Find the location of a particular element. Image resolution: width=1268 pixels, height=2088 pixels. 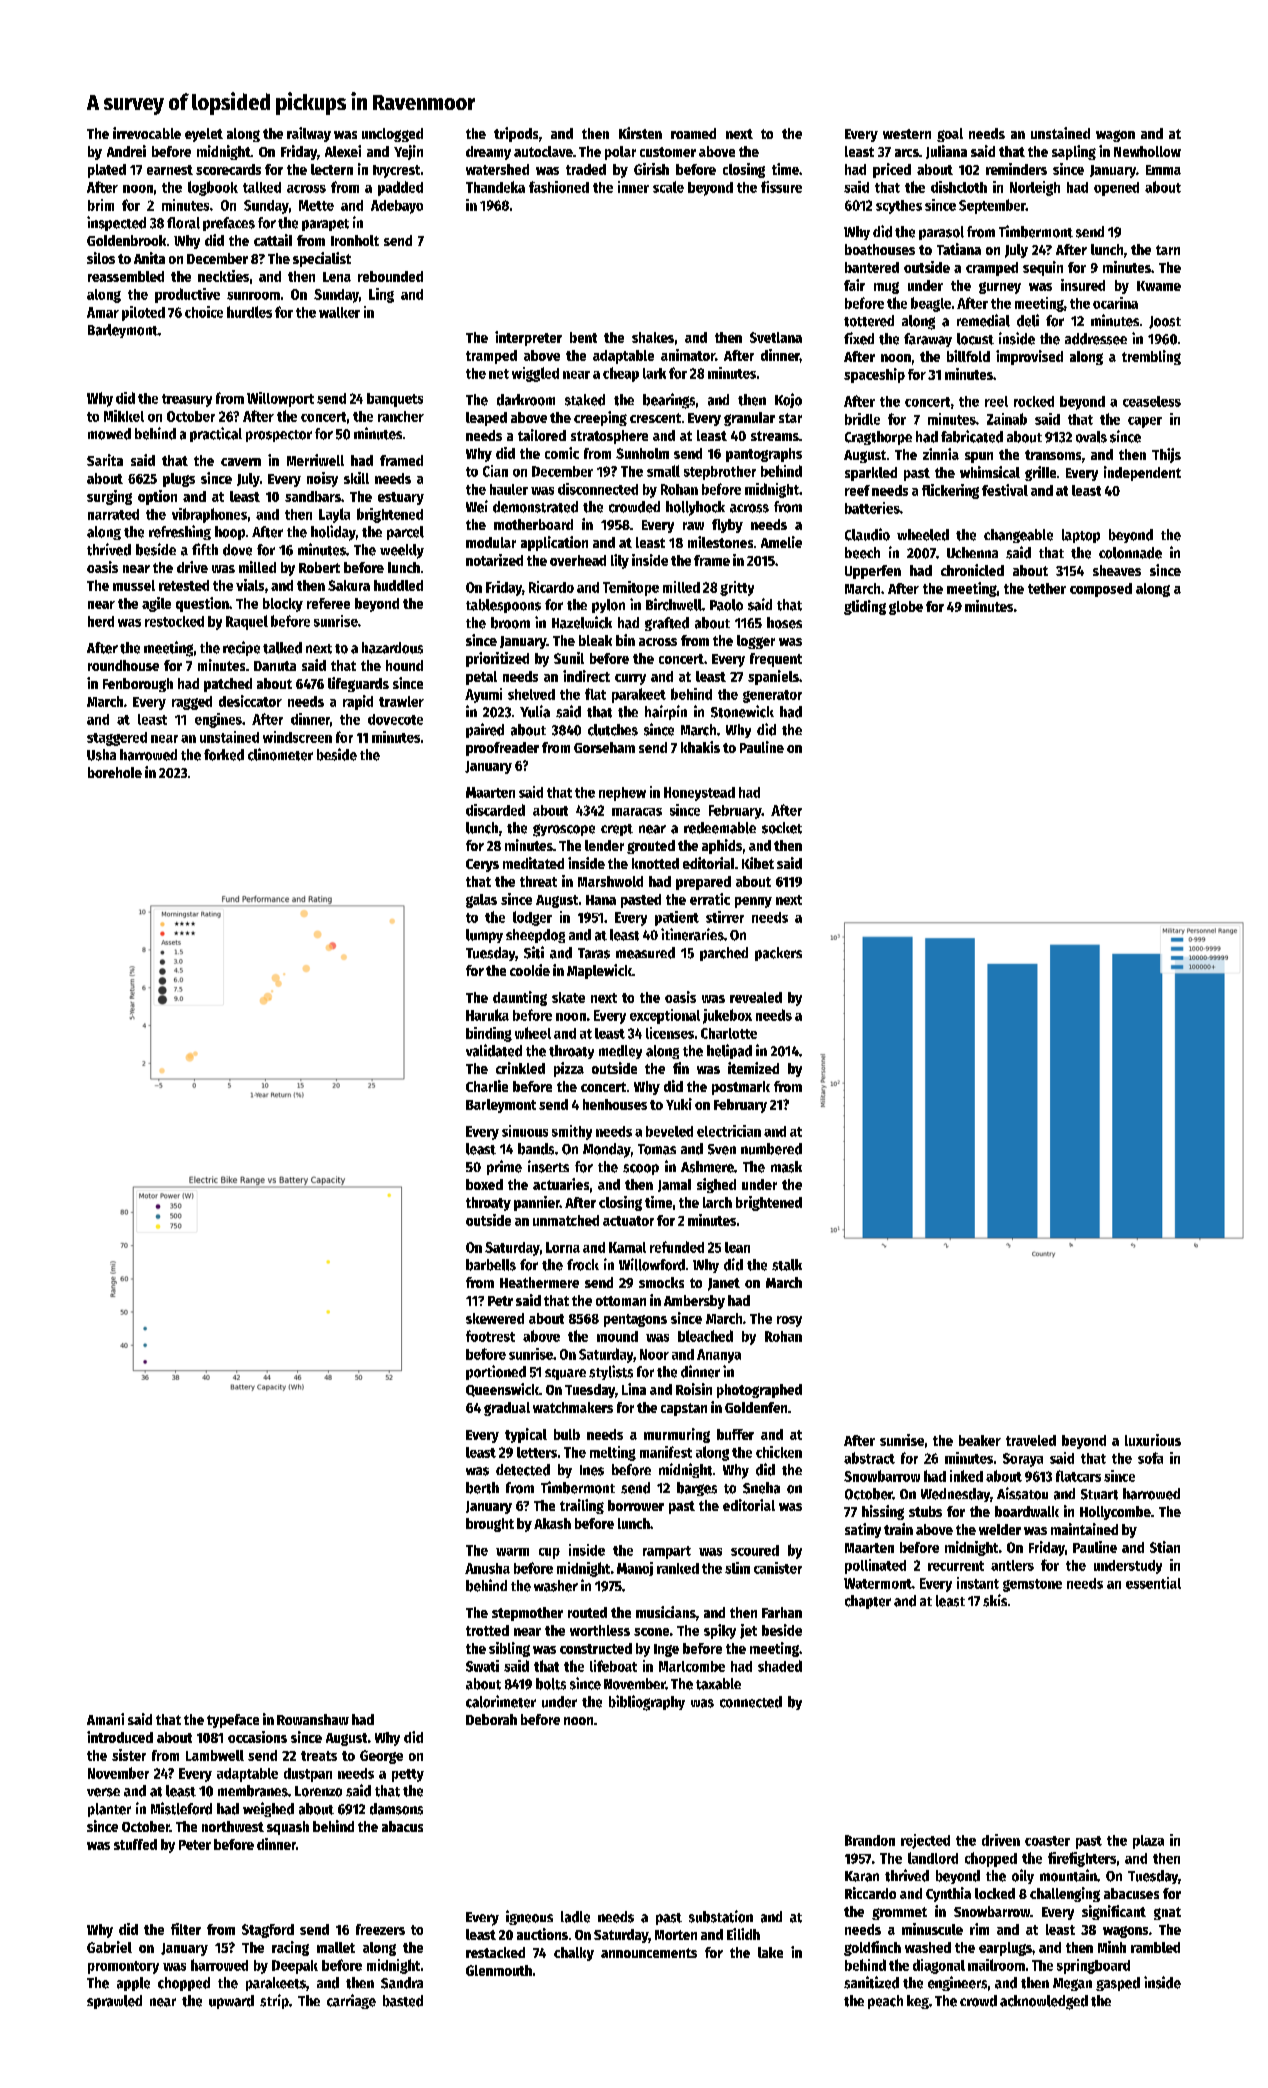

Deepak is located at coordinates (295, 1967).
